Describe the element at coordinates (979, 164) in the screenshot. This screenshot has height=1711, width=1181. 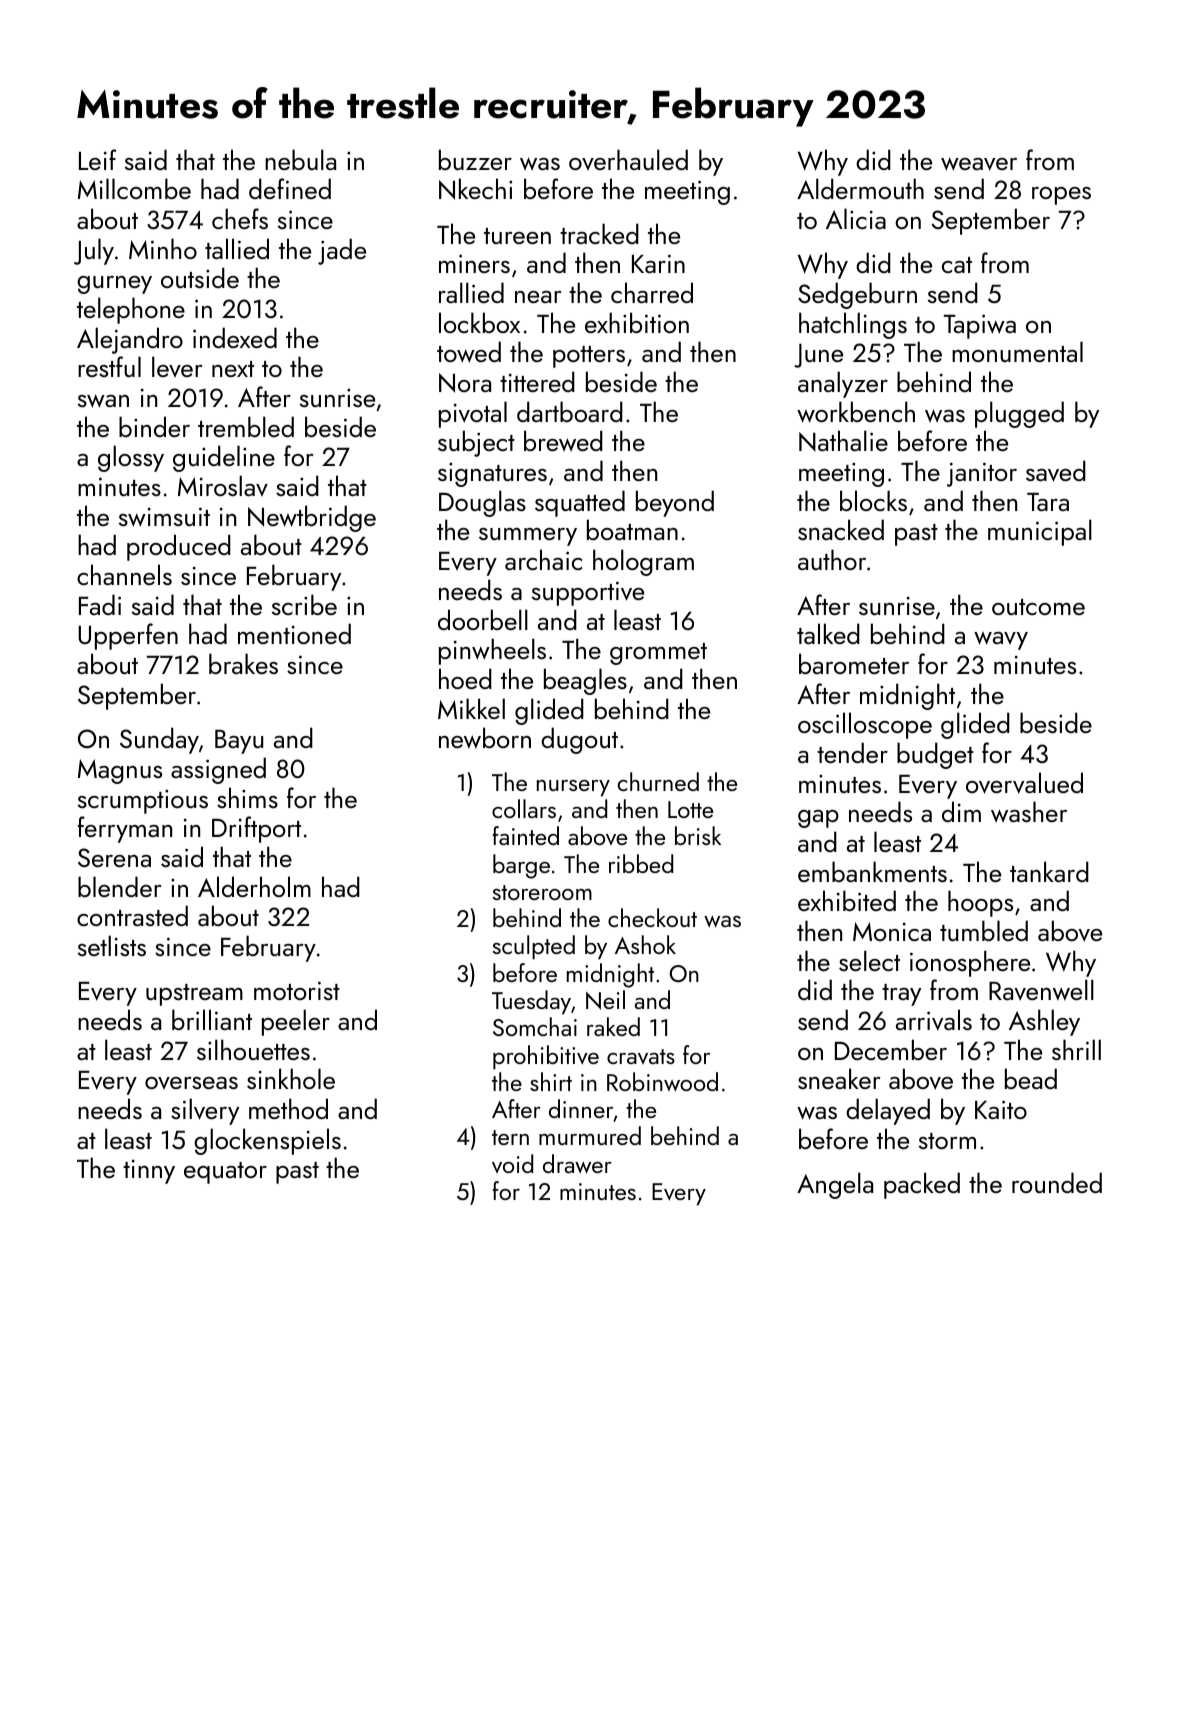
I see `weaver` at that location.
